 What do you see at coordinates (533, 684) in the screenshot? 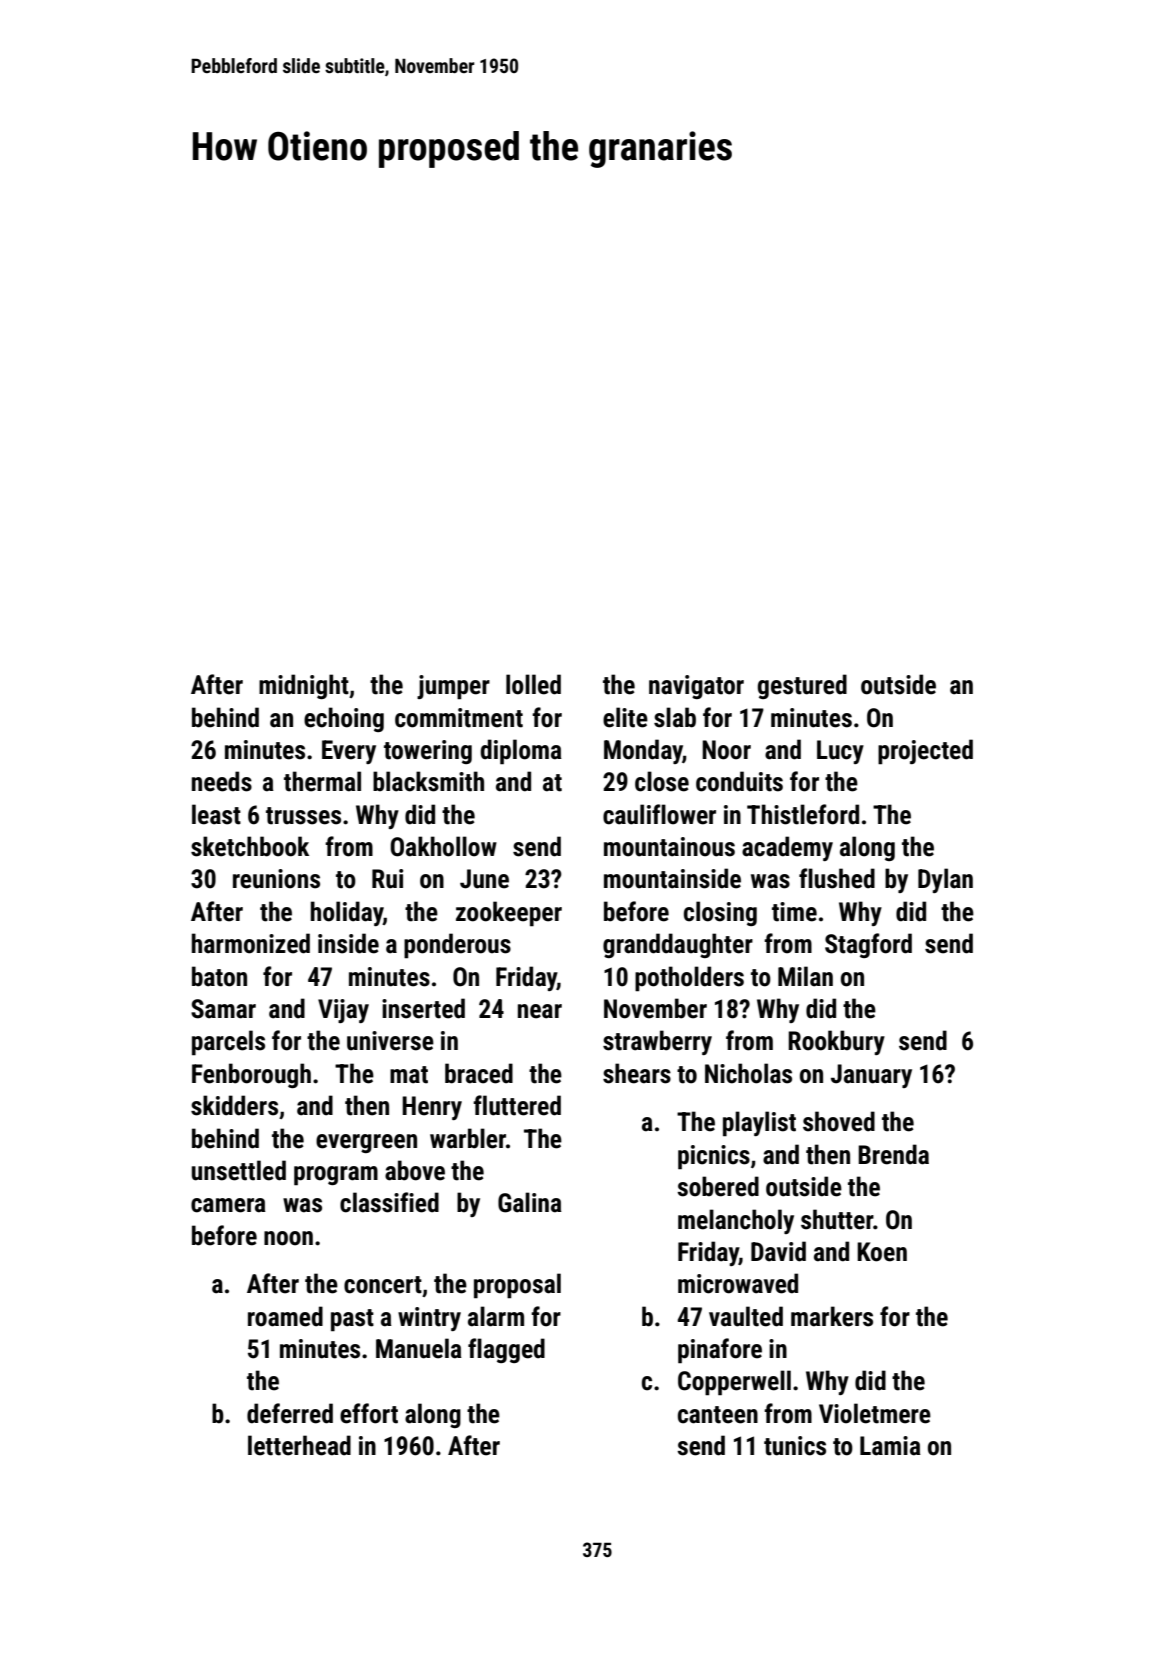
I see `lolled` at bounding box center [533, 684].
